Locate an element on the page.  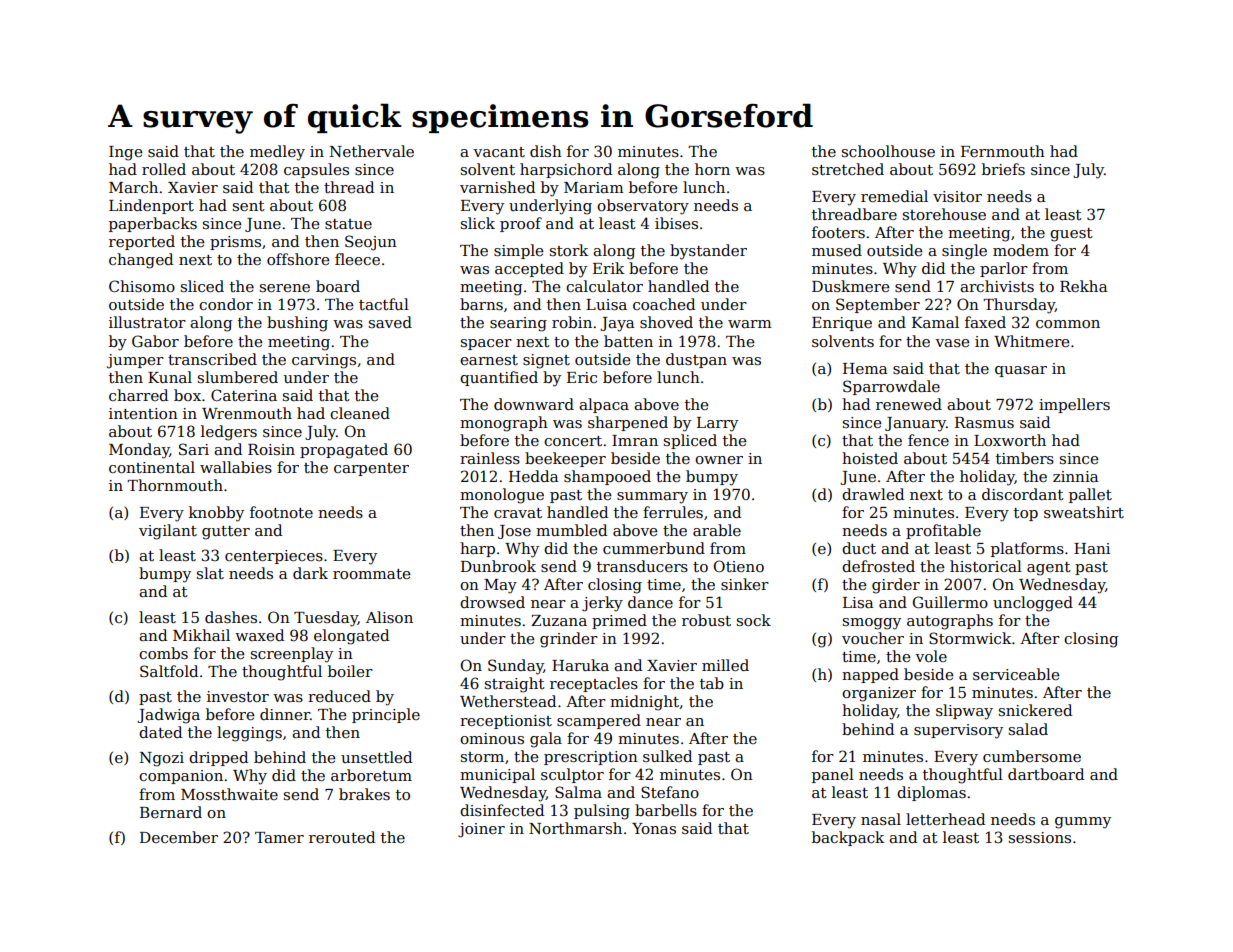
Nethervale is located at coordinates (372, 151).
